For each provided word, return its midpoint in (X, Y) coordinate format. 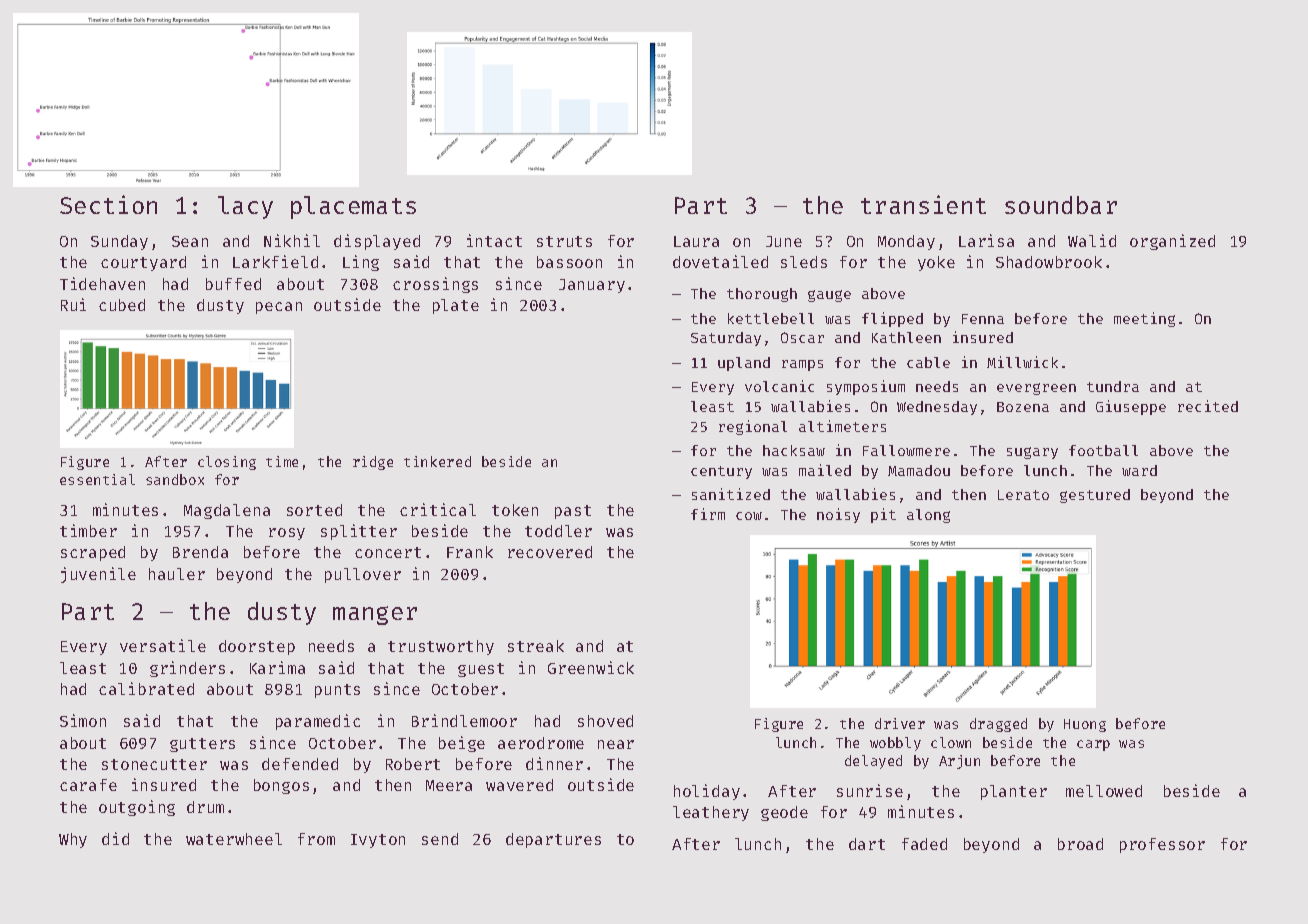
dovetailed (720, 261)
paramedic (318, 722)
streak (536, 646)
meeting (1144, 319)
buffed (233, 284)
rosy (287, 534)
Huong (1085, 725)
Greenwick (591, 667)
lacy (245, 207)
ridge (373, 463)
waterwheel (234, 839)
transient (923, 204)
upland (744, 364)
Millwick (1022, 362)
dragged (998, 725)
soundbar (1061, 205)
